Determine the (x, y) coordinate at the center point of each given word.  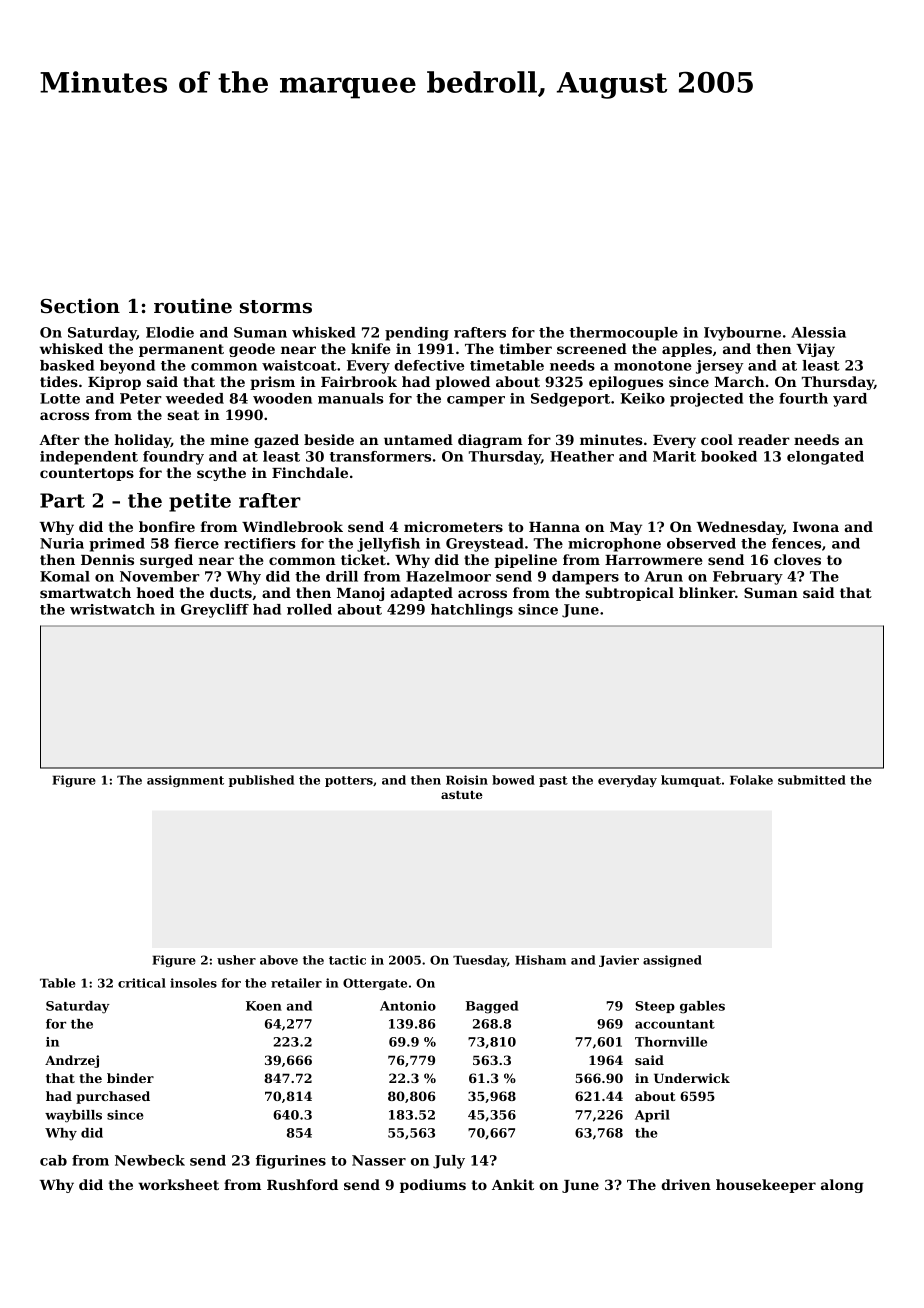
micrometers (453, 526)
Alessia (818, 332)
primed (117, 545)
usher (236, 960)
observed (701, 543)
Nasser (379, 1160)
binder (130, 1078)
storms (276, 307)
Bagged (492, 1007)
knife (371, 348)
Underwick (692, 1078)
